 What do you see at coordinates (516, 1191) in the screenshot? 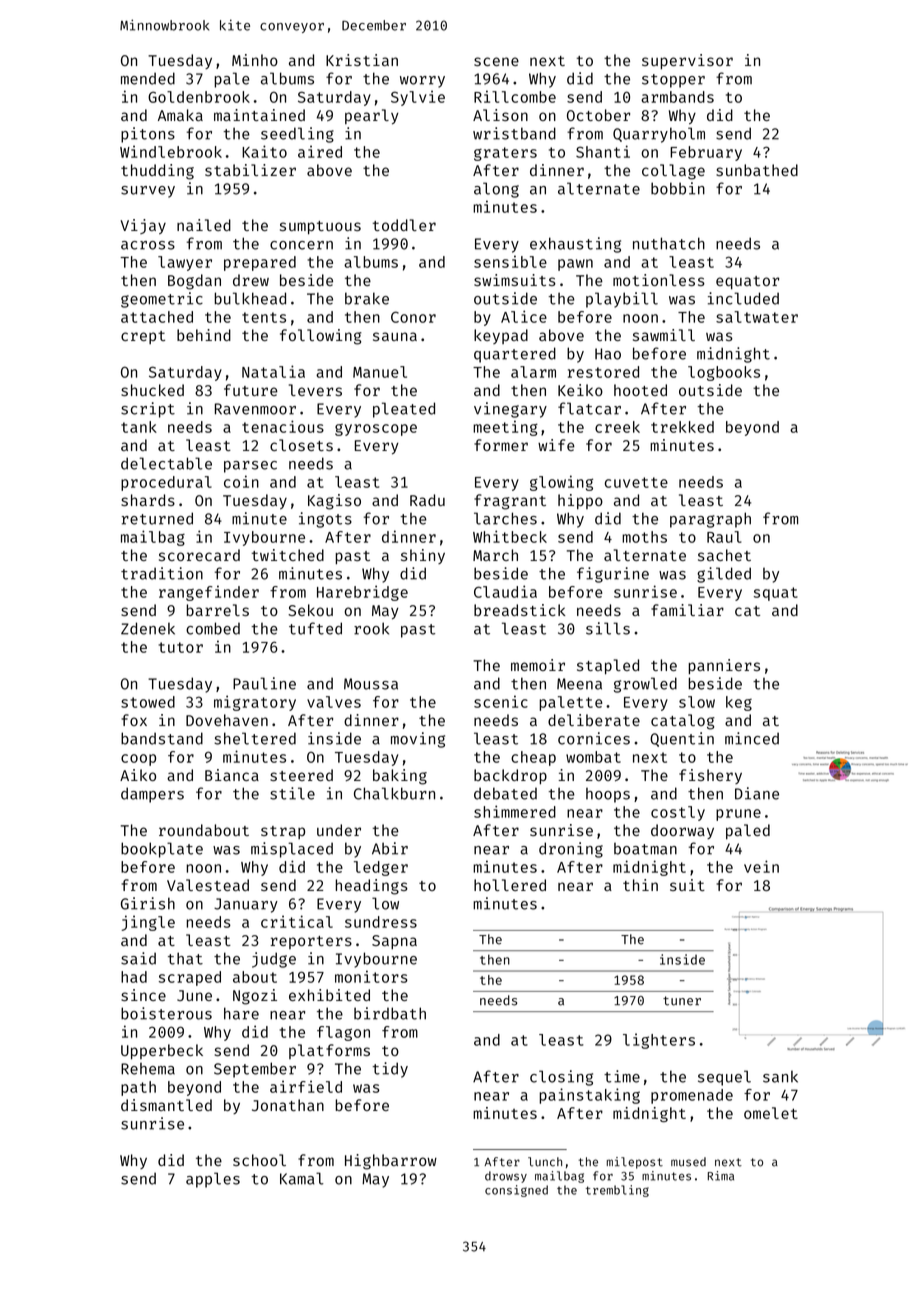
I see `consigned` at bounding box center [516, 1191].
